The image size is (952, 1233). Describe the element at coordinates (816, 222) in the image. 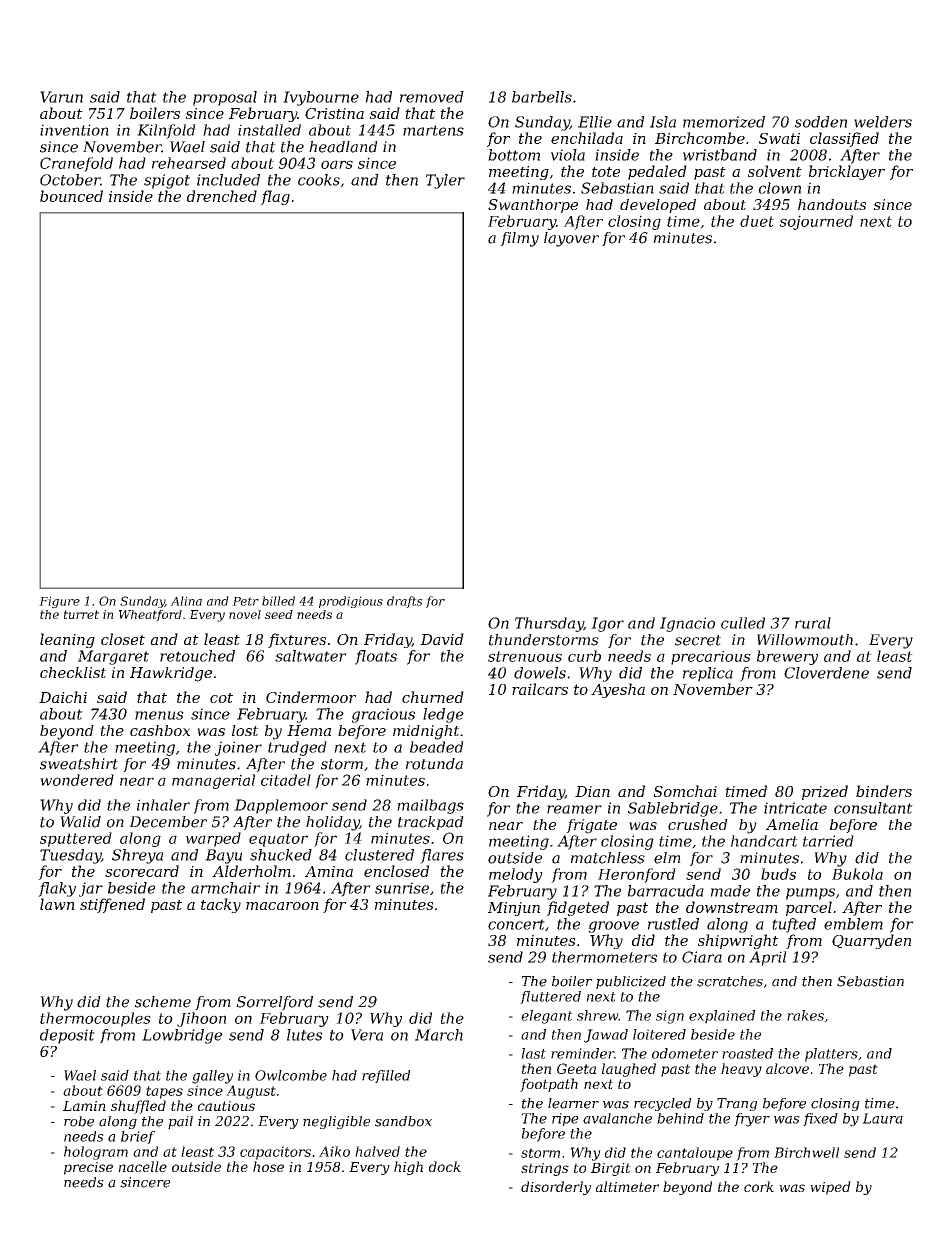

I see `sojourned` at that location.
